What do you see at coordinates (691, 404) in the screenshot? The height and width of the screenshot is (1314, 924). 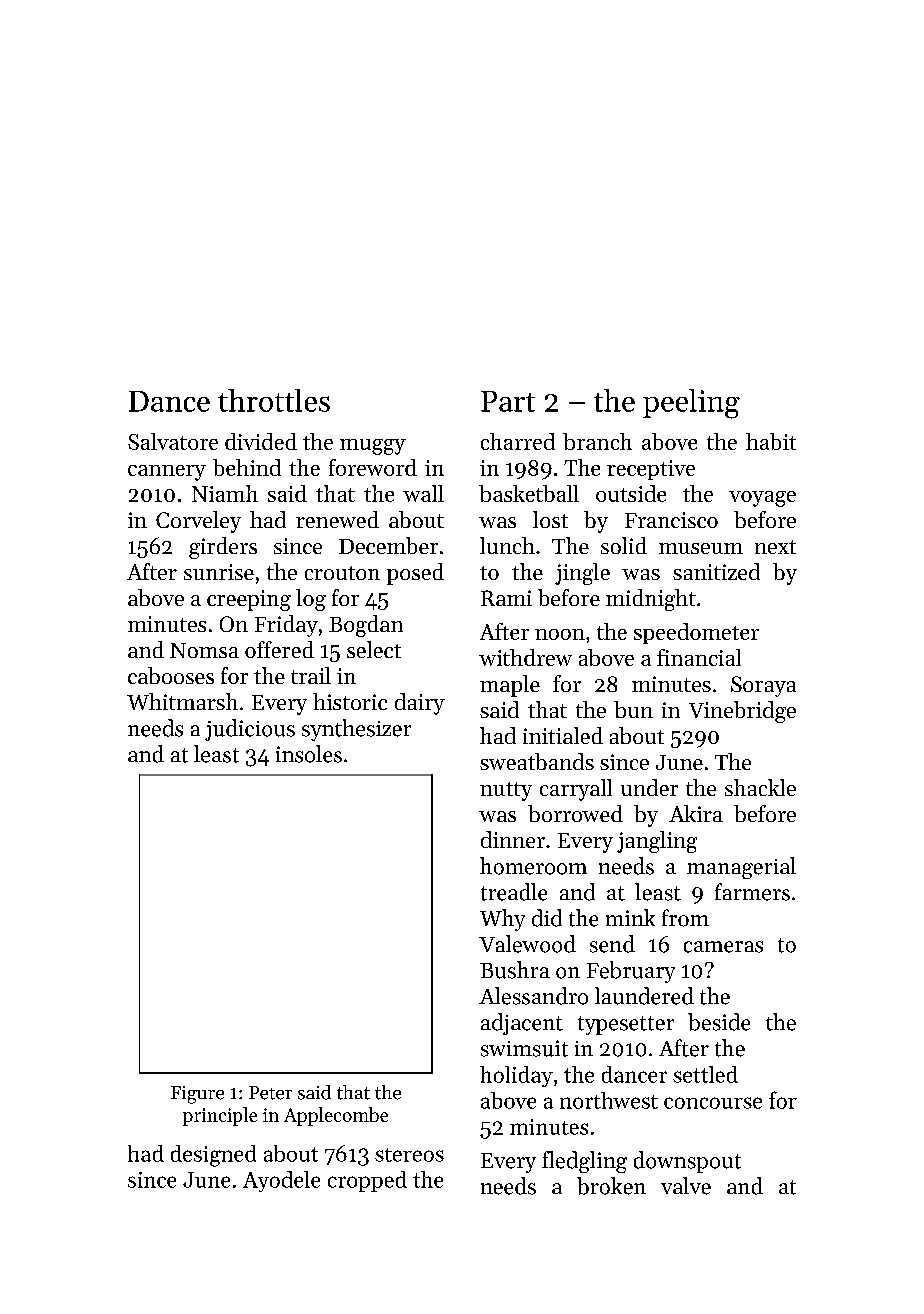 I see `peeling` at bounding box center [691, 404].
